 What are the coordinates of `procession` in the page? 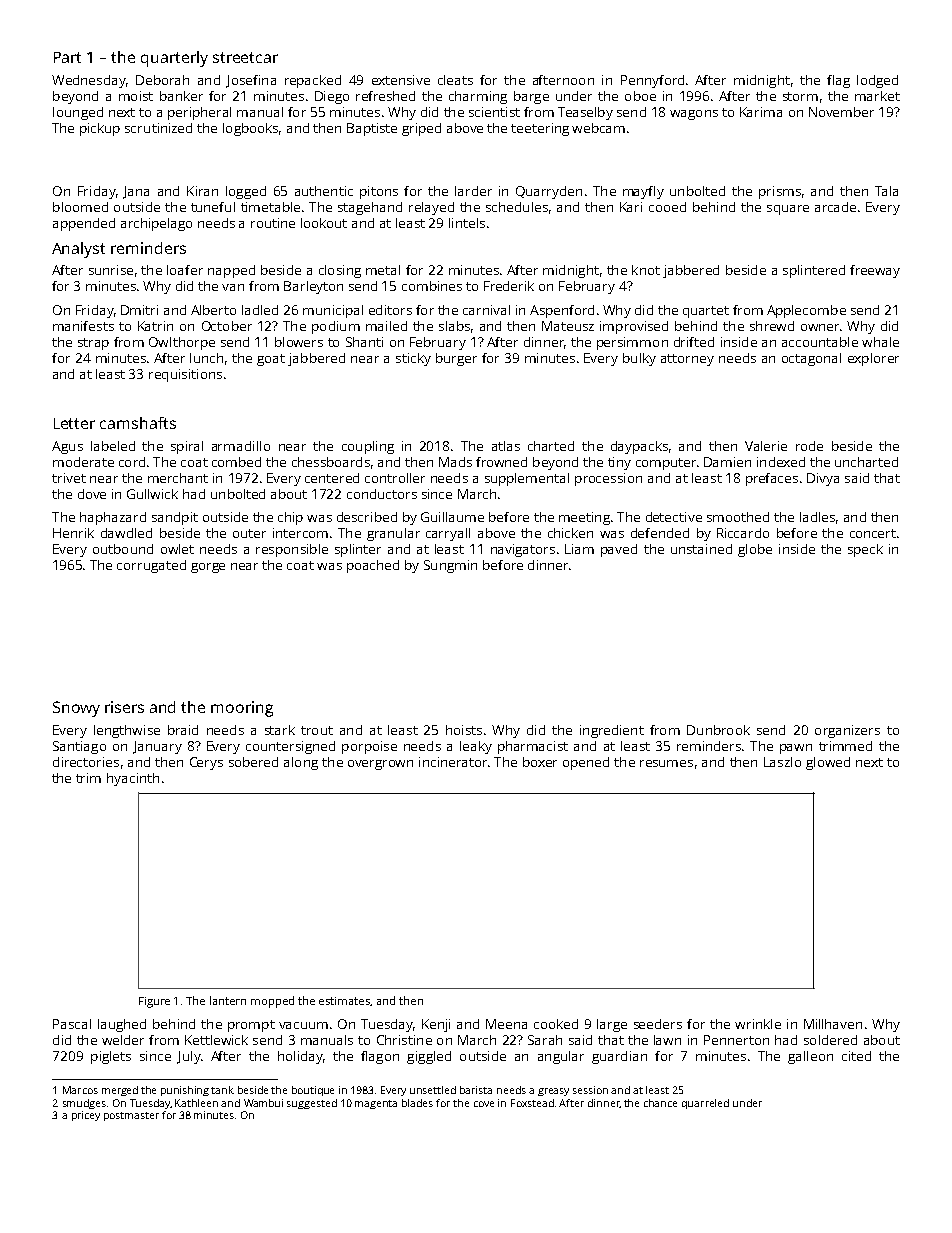 It's located at (608, 479).
